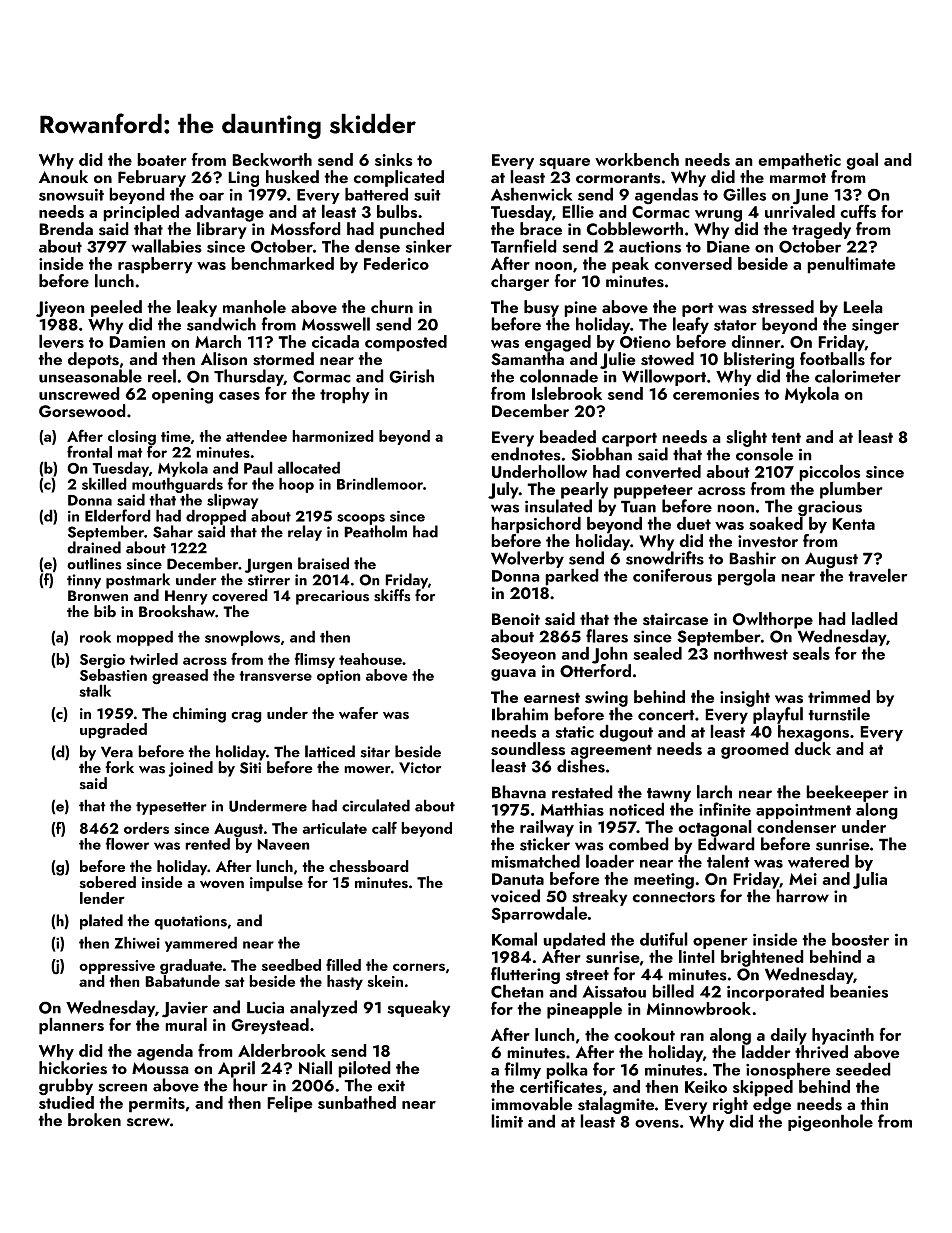 This page has width=952, height=1233. What do you see at coordinates (391, 1085) in the page?
I see `exit` at bounding box center [391, 1085].
